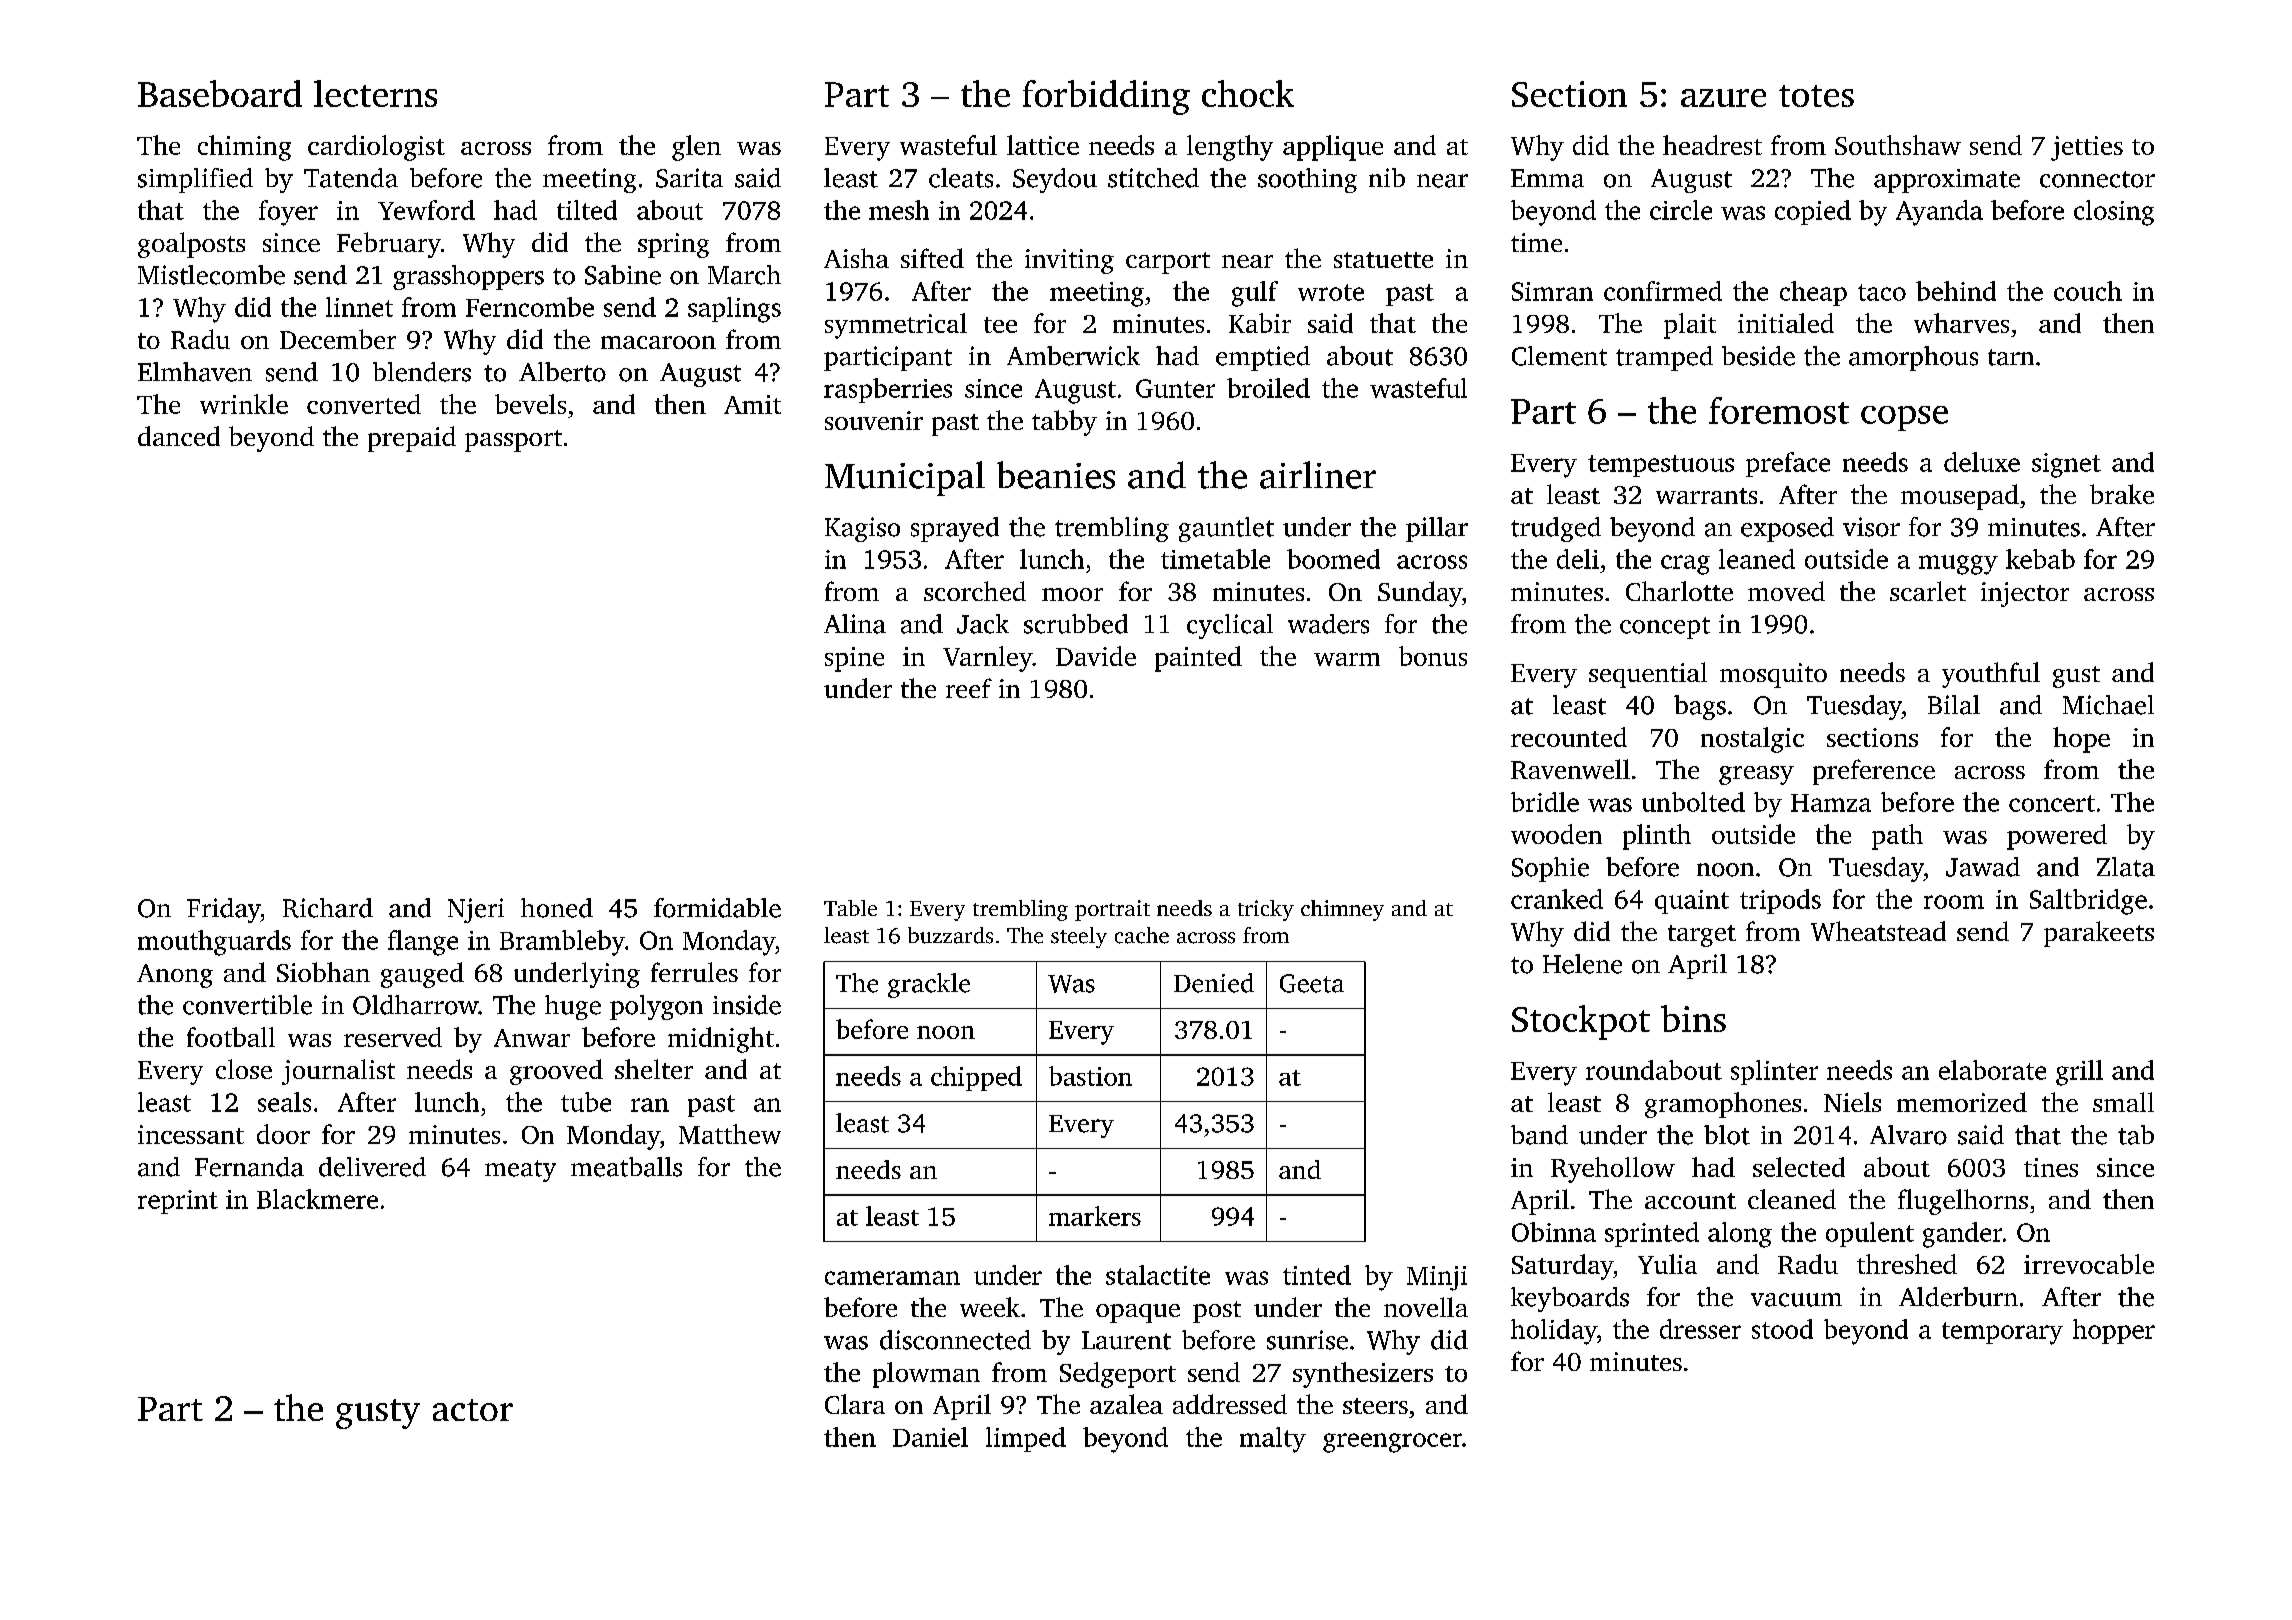  What do you see at coordinates (422, 372) in the screenshot?
I see `blenders` at bounding box center [422, 372].
